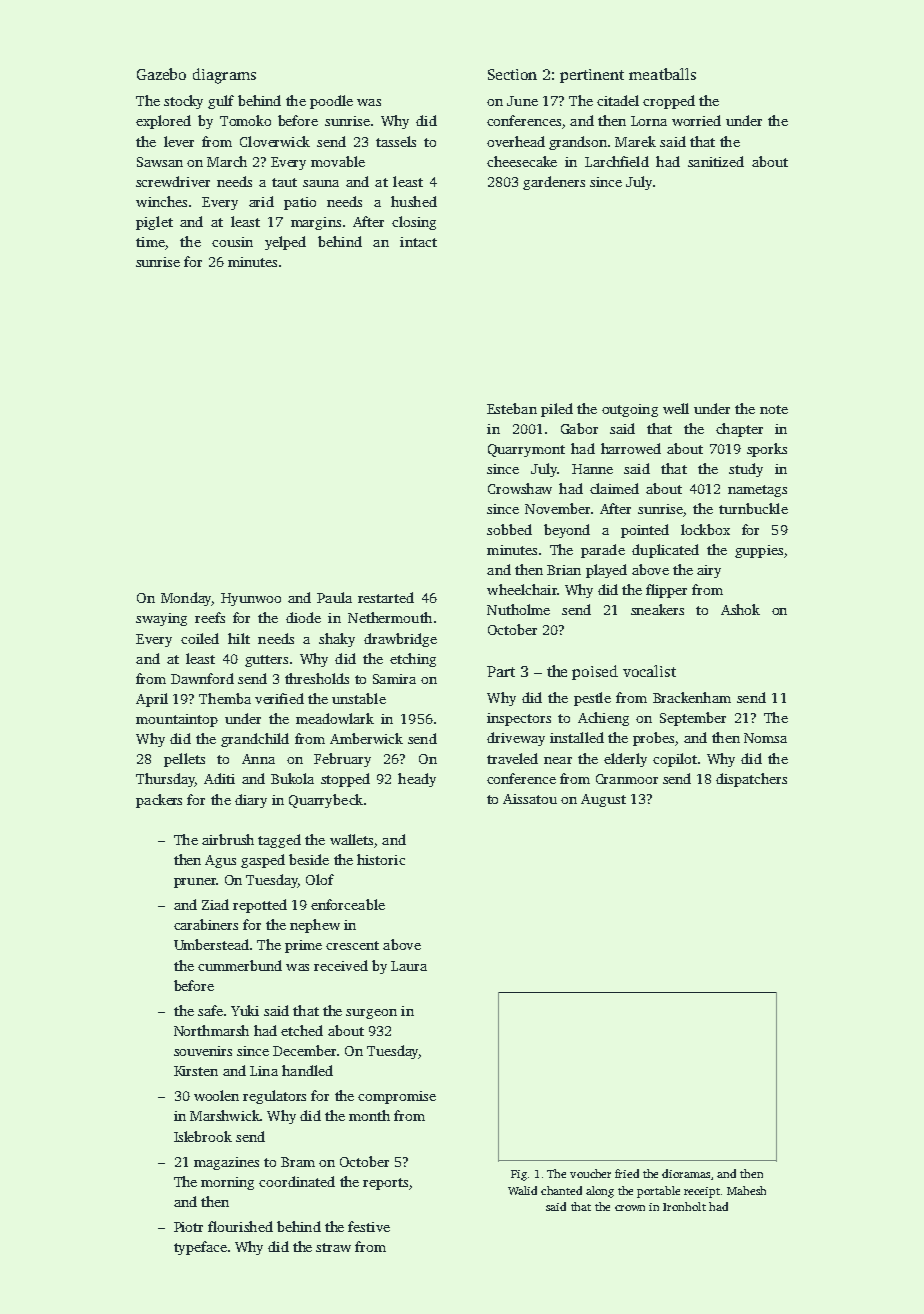  What do you see at coordinates (159, 801) in the screenshot?
I see `packers` at bounding box center [159, 801].
